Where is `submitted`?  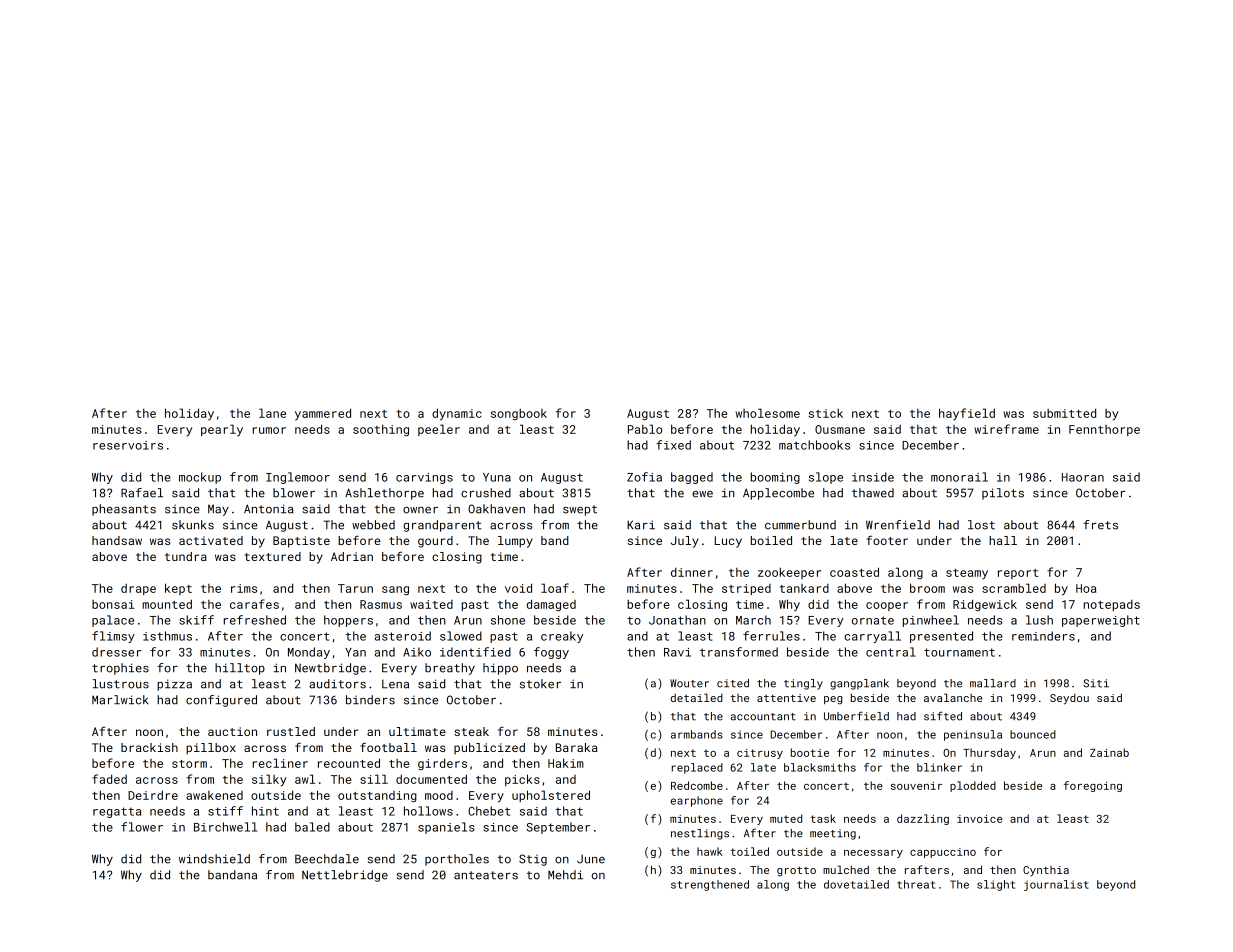
submitted is located at coordinates (1064, 413).
